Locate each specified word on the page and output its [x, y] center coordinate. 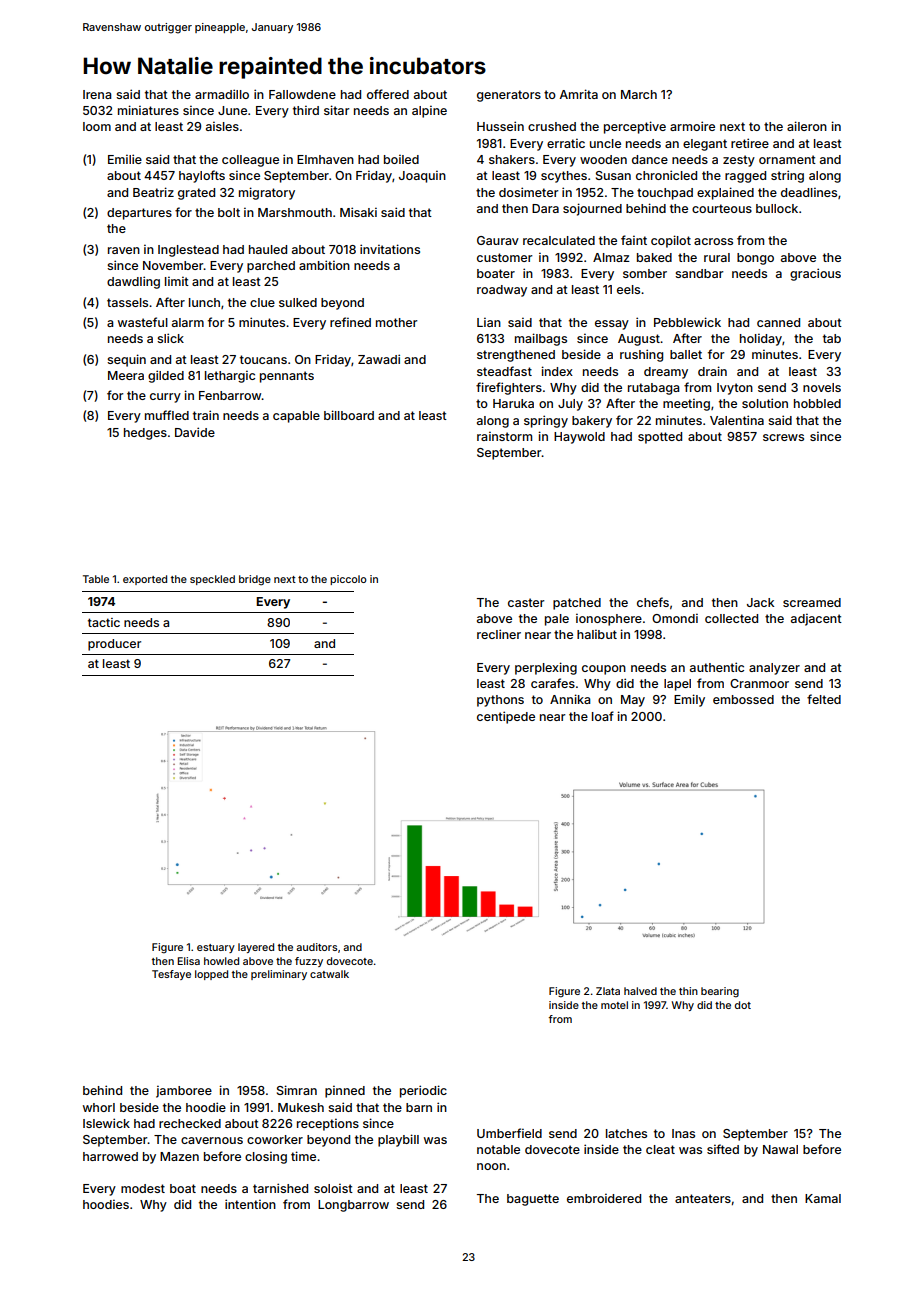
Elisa [189, 961]
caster [526, 602]
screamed [812, 602]
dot [743, 1005]
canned [778, 322]
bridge [255, 580]
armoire [692, 126]
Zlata [608, 991]
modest [143, 1188]
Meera [126, 375]
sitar [336, 110]
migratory [267, 193]
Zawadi [379, 359]
